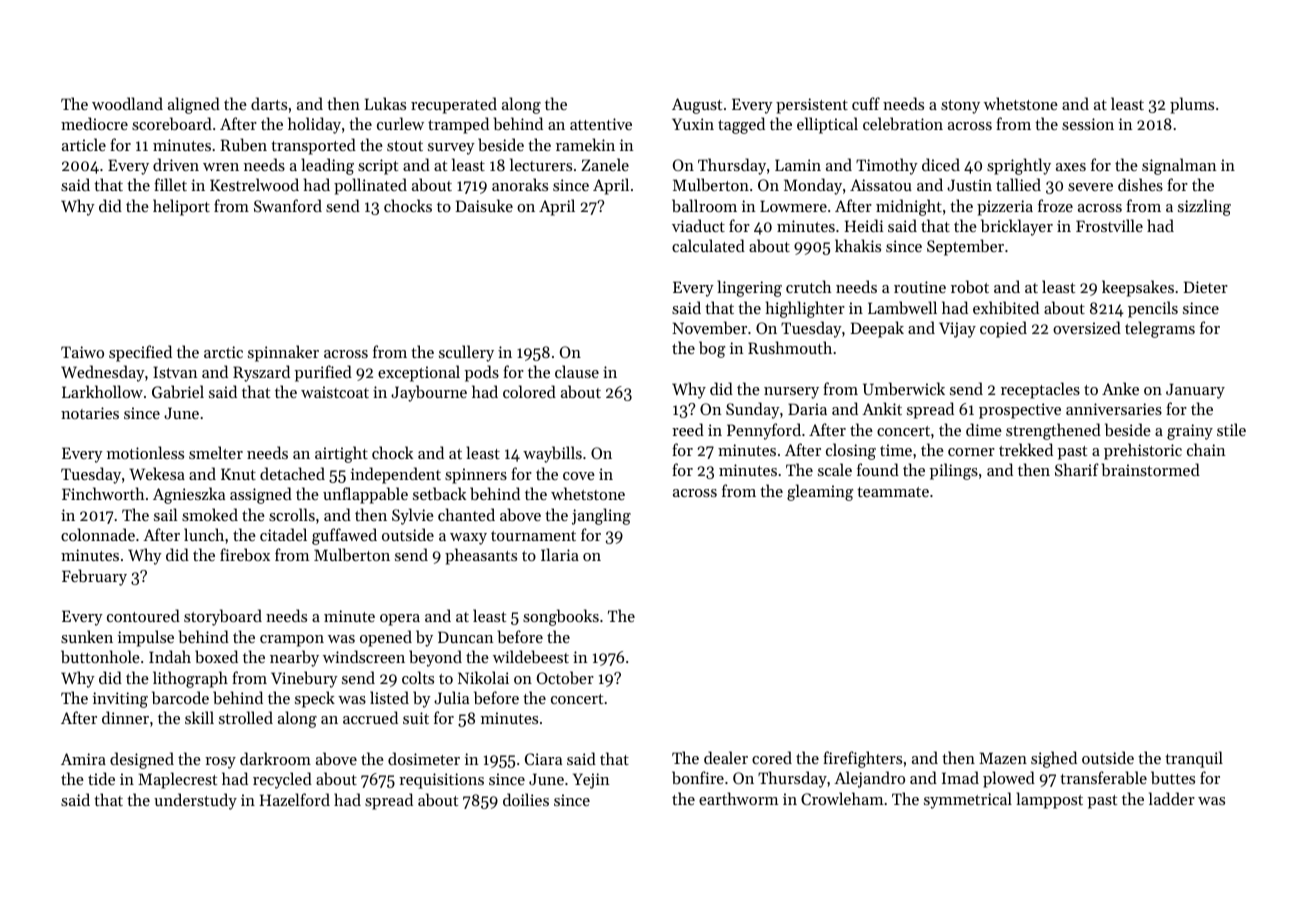  I want to click on Knut, so click(238, 474).
